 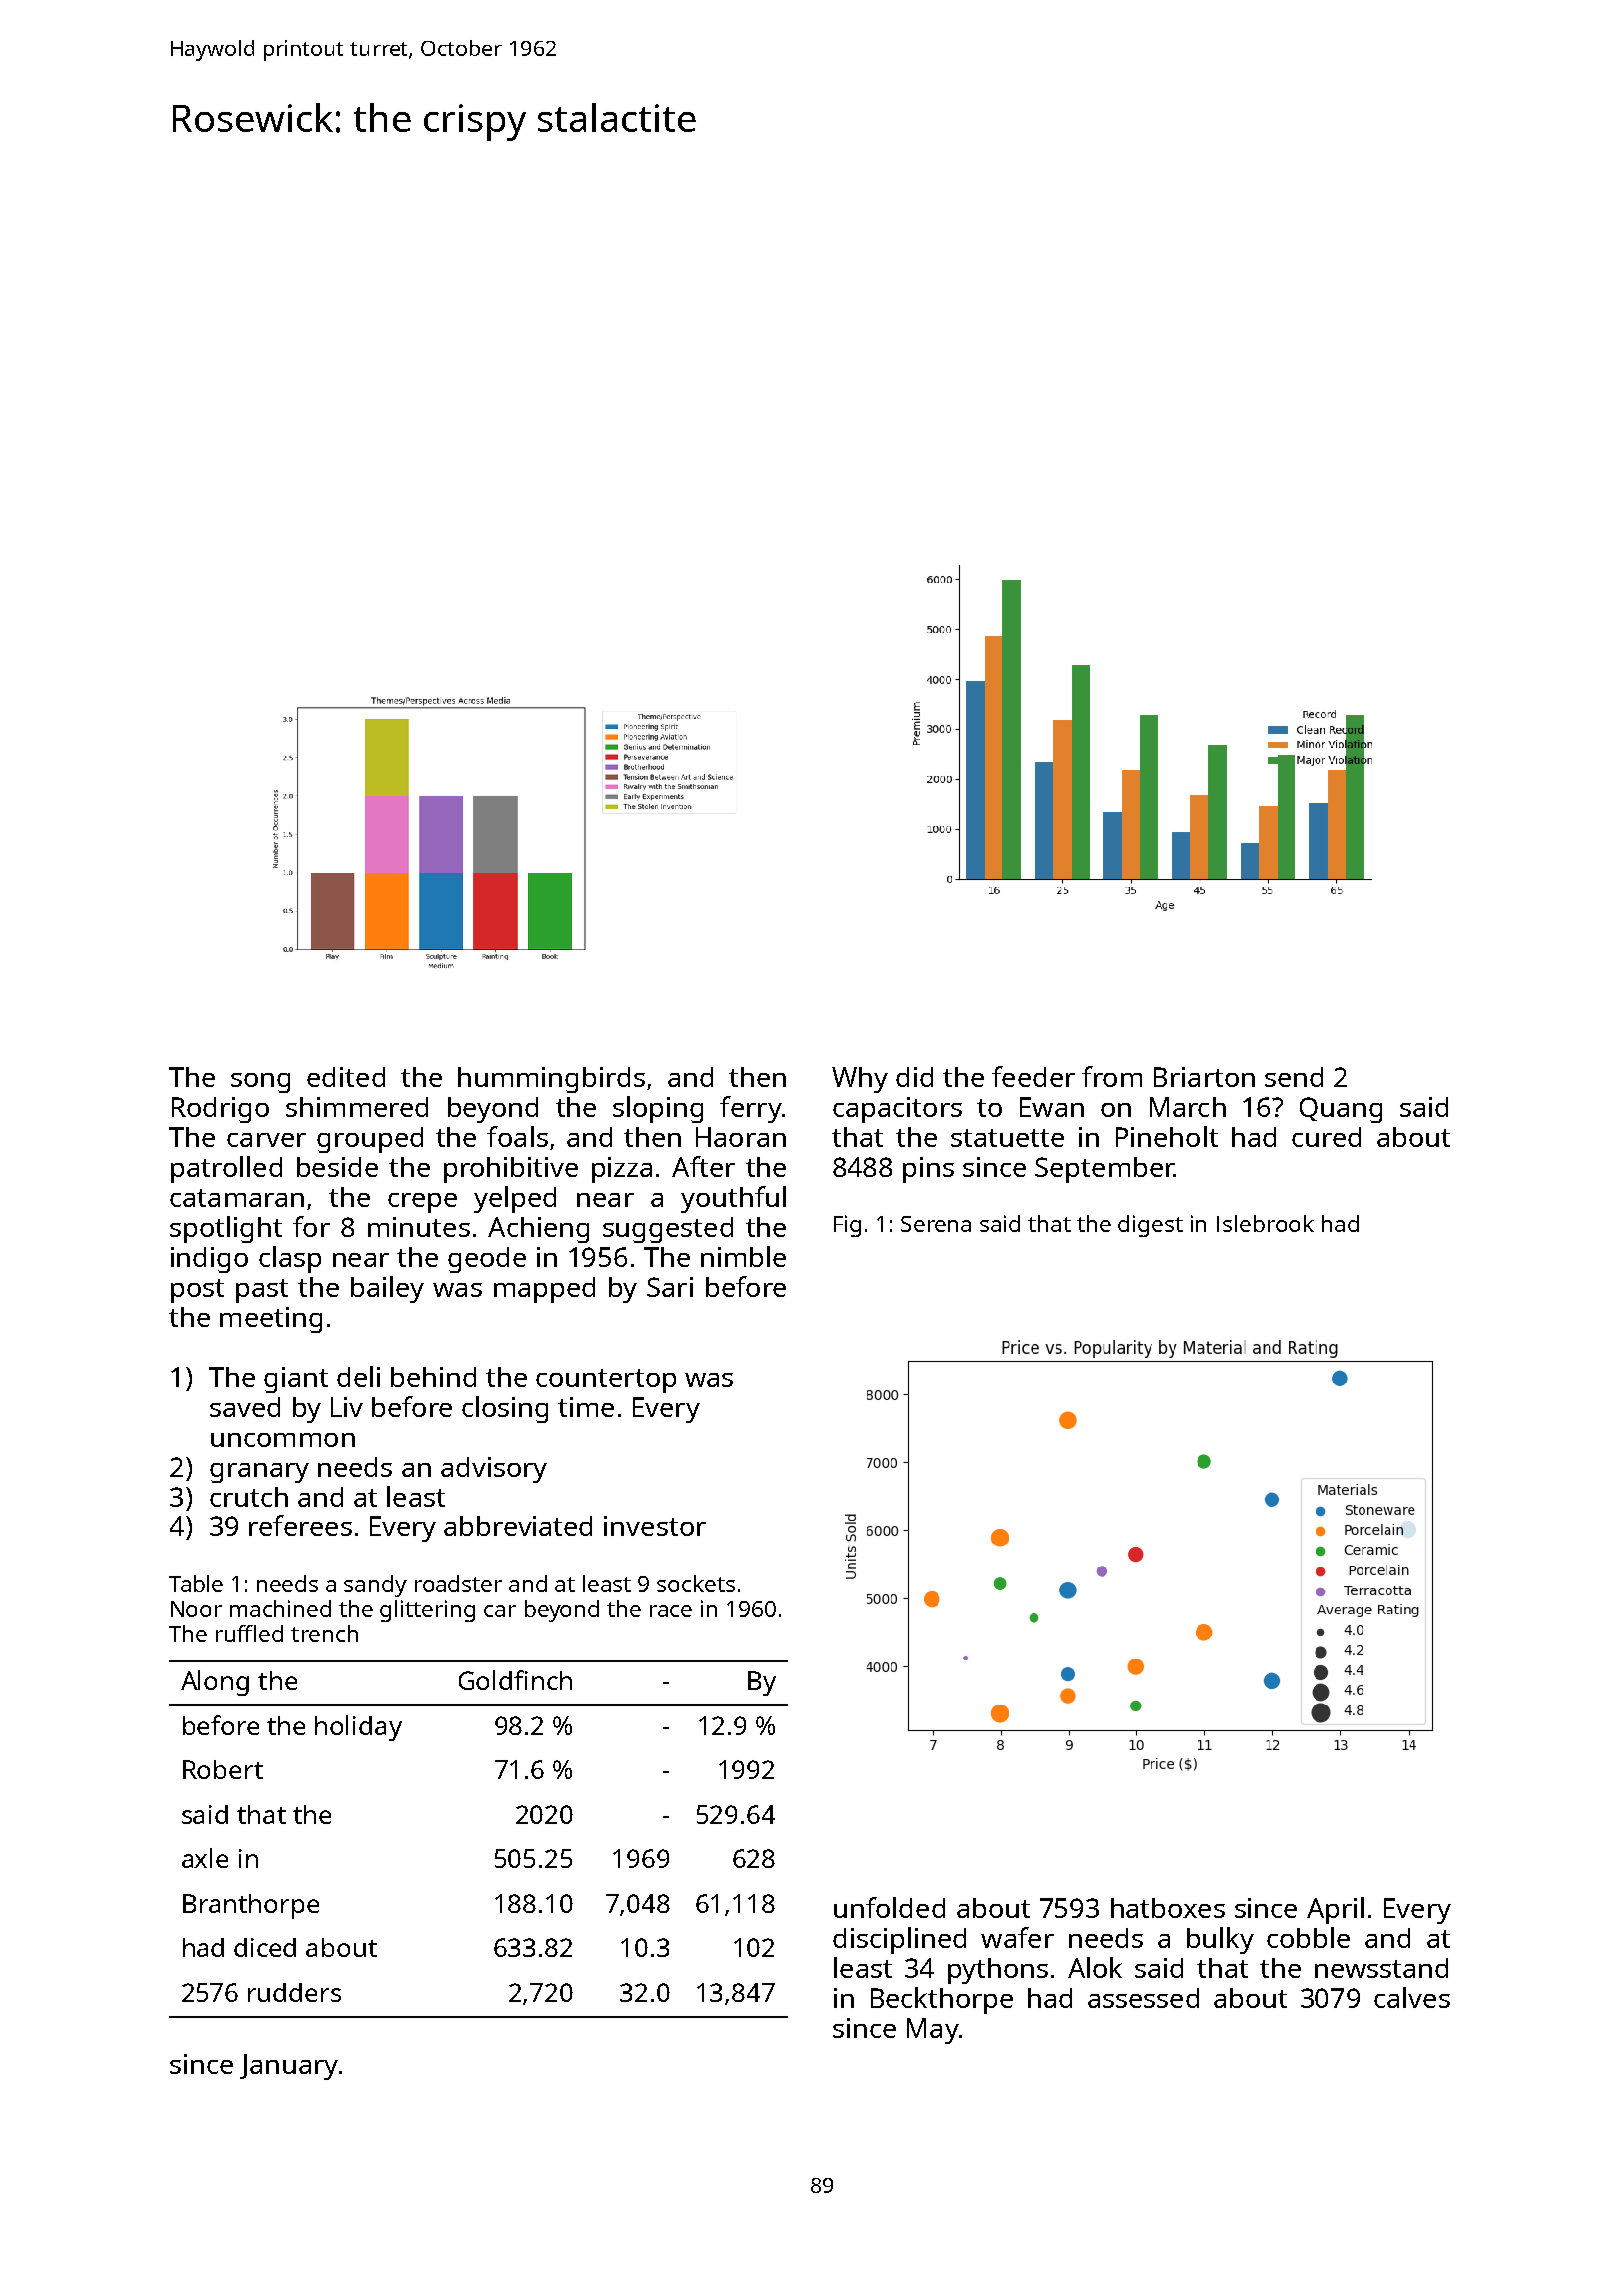 I want to click on send, so click(x=1294, y=1077).
